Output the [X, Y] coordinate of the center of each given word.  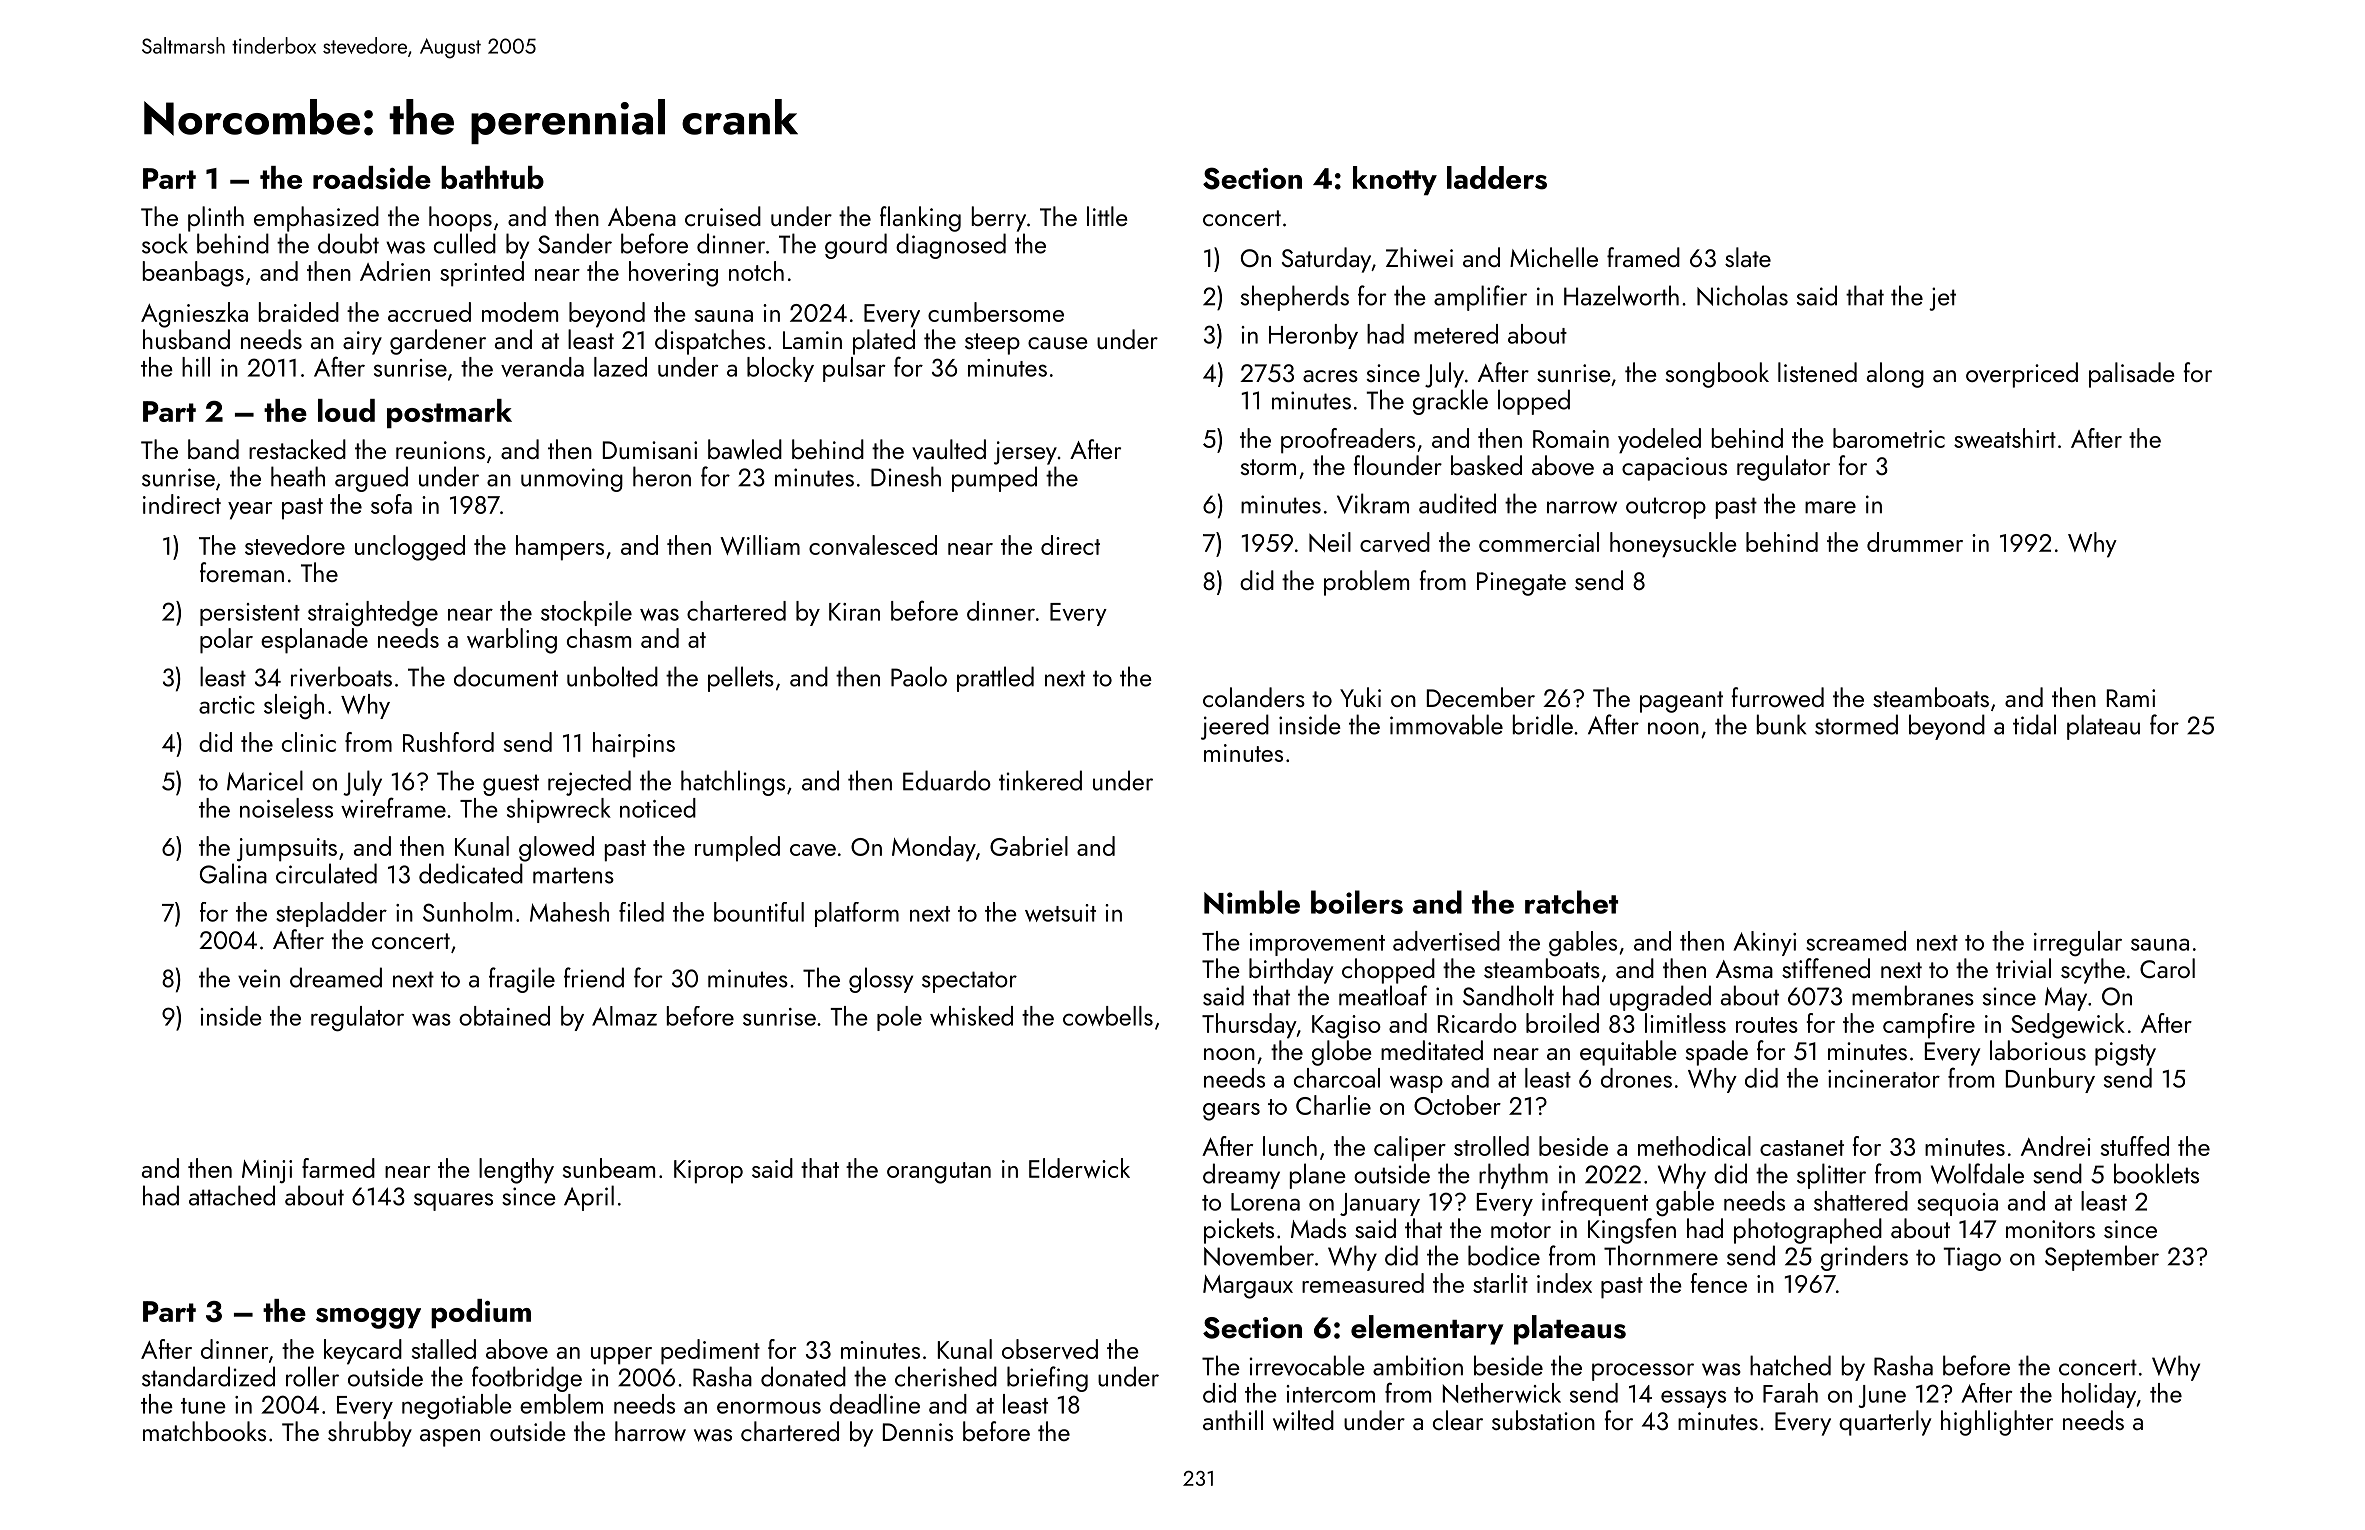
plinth [216, 219]
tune [203, 1406]
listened [1817, 372]
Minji [267, 1171]
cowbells [1108, 1016]
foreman [242, 572]
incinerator [1884, 1079]
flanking [920, 219]
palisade [2132, 375]
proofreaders [1348, 441]
